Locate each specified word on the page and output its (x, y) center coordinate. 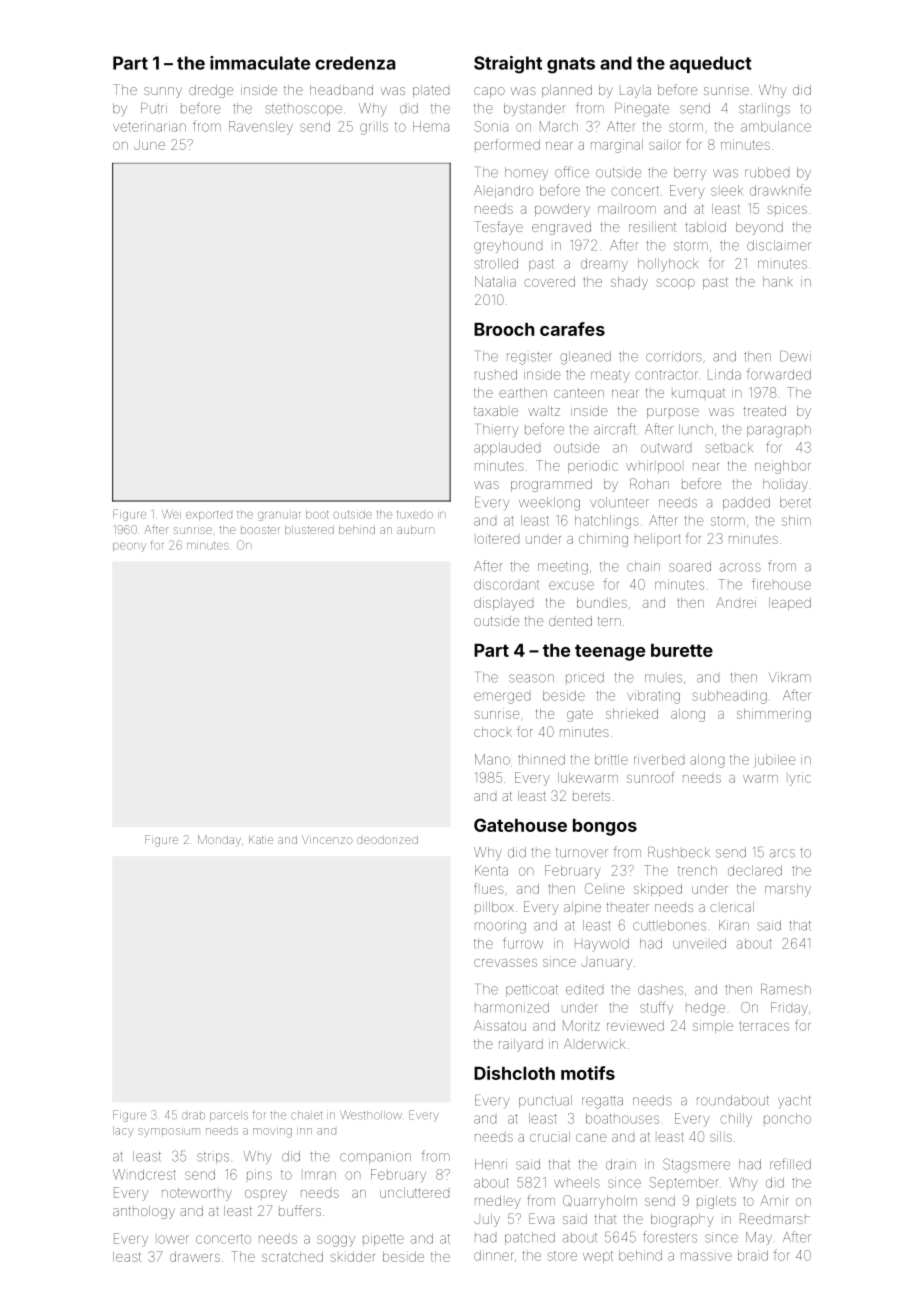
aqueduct (711, 64)
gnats (571, 65)
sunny (163, 92)
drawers (195, 1257)
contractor (666, 375)
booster (260, 530)
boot (317, 514)
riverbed (659, 759)
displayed (503, 604)
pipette (383, 1239)
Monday (219, 841)
